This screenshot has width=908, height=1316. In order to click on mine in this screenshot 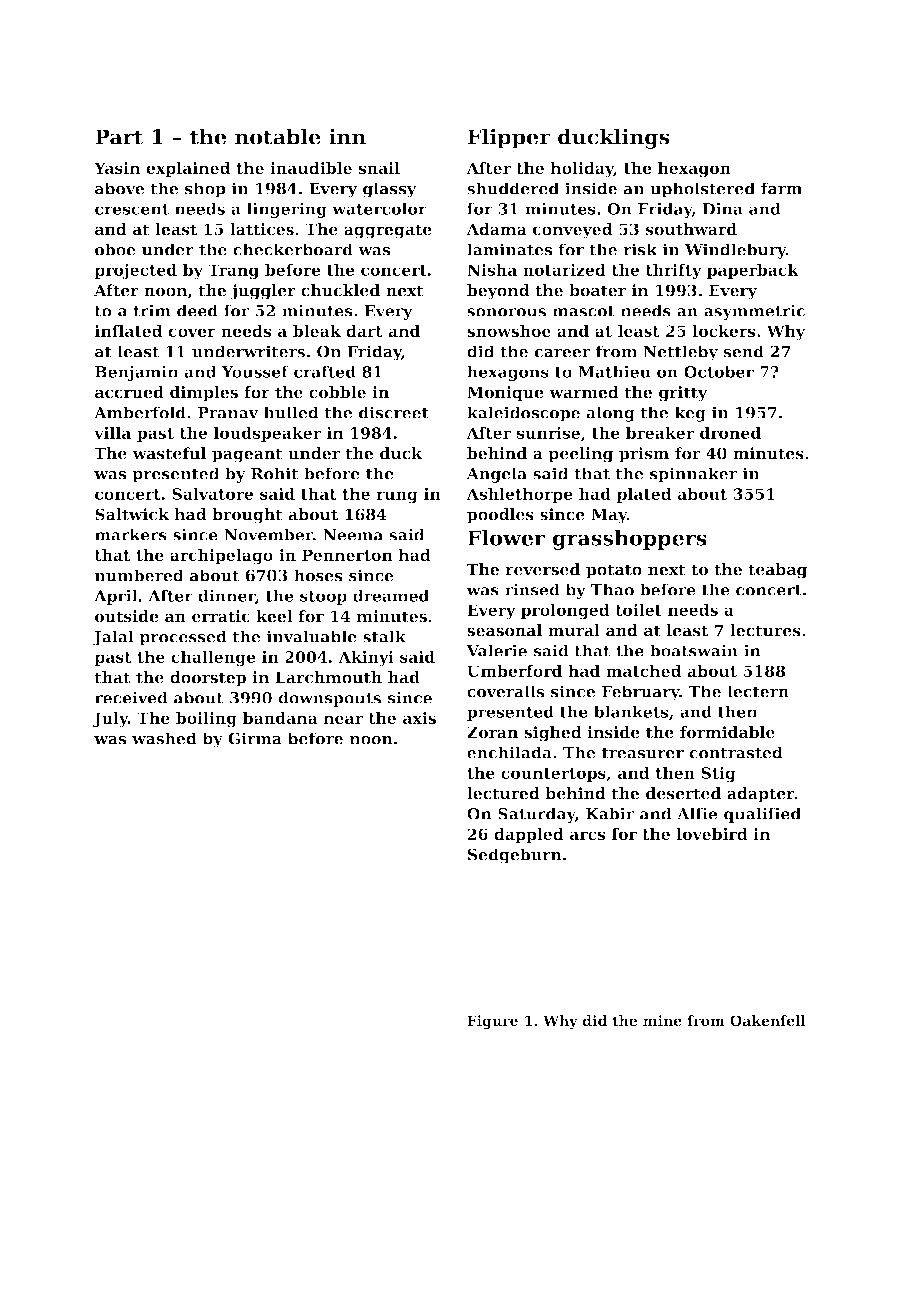, I will do `click(662, 1020)`.
